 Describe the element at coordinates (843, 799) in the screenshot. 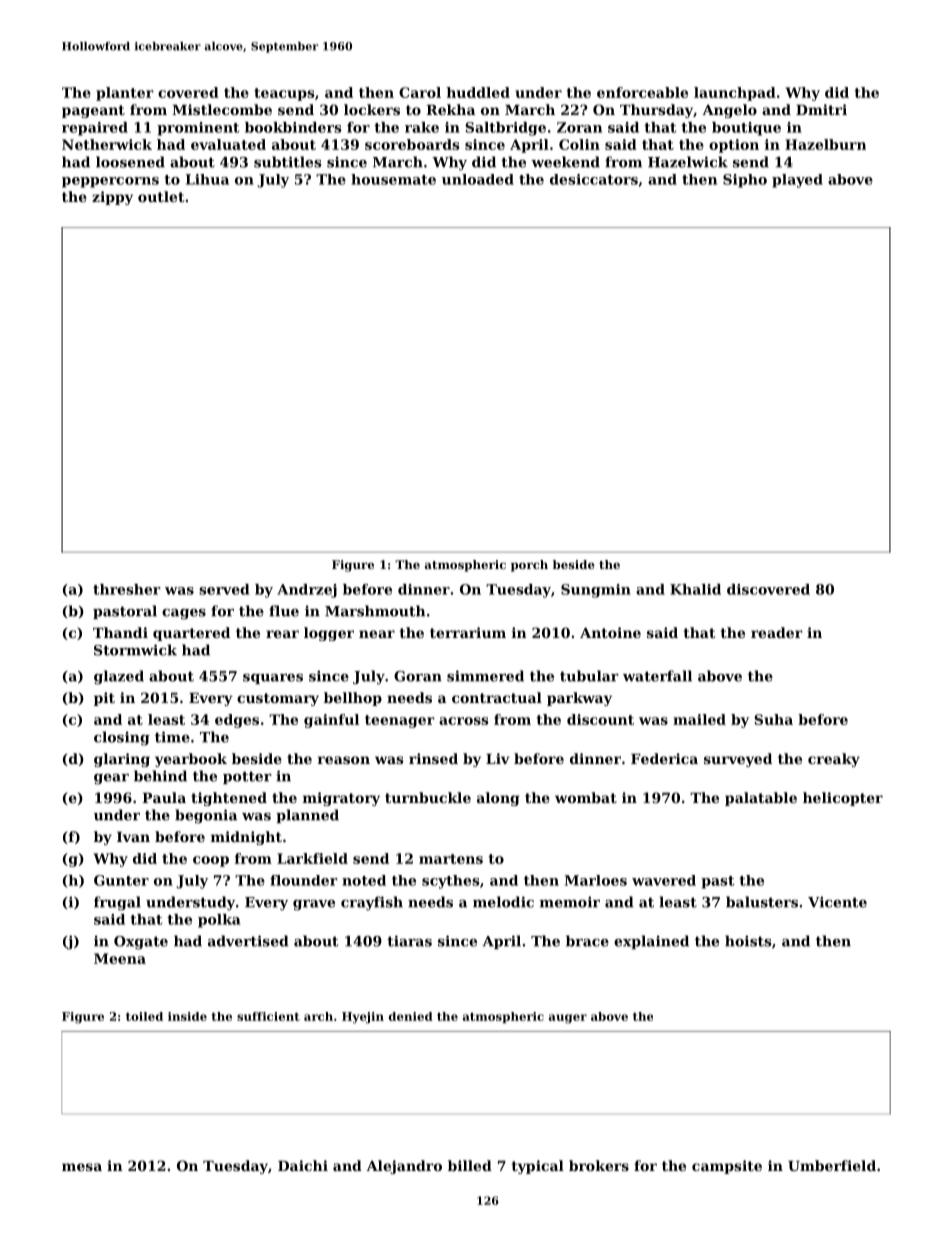

I see `helicopter` at that location.
